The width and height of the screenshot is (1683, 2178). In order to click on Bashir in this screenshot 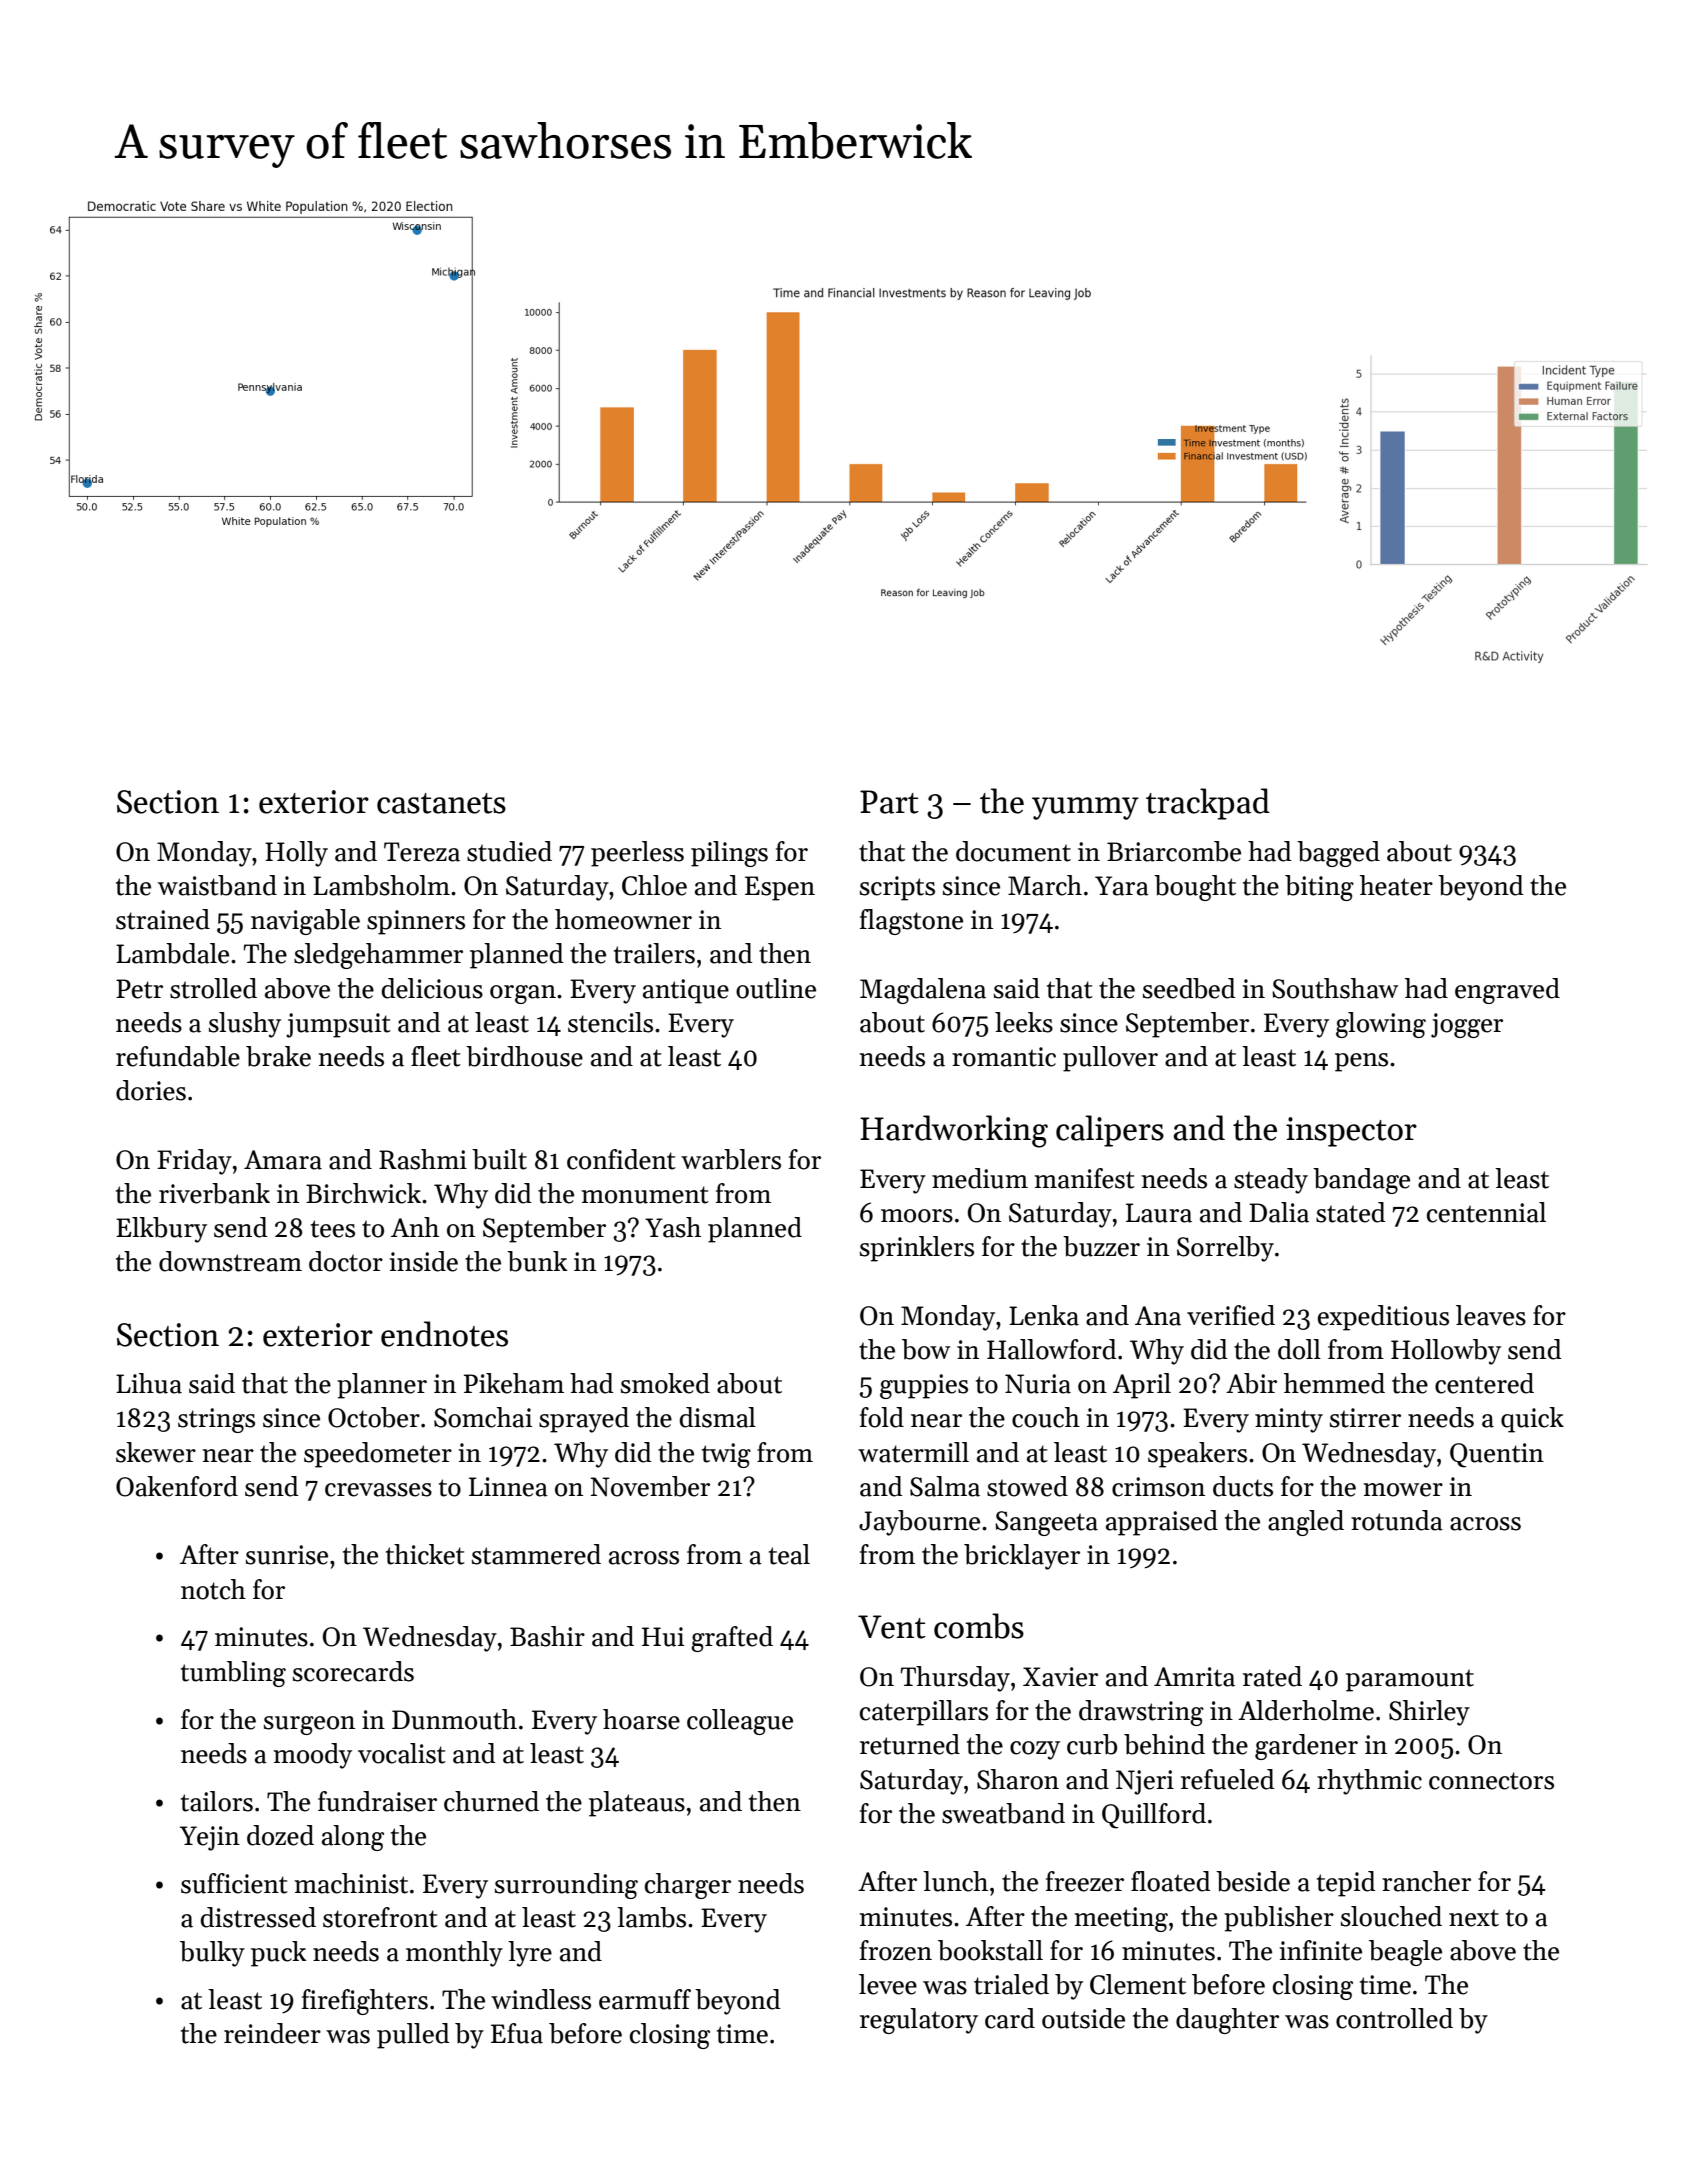, I will do `click(547, 1636)`.
